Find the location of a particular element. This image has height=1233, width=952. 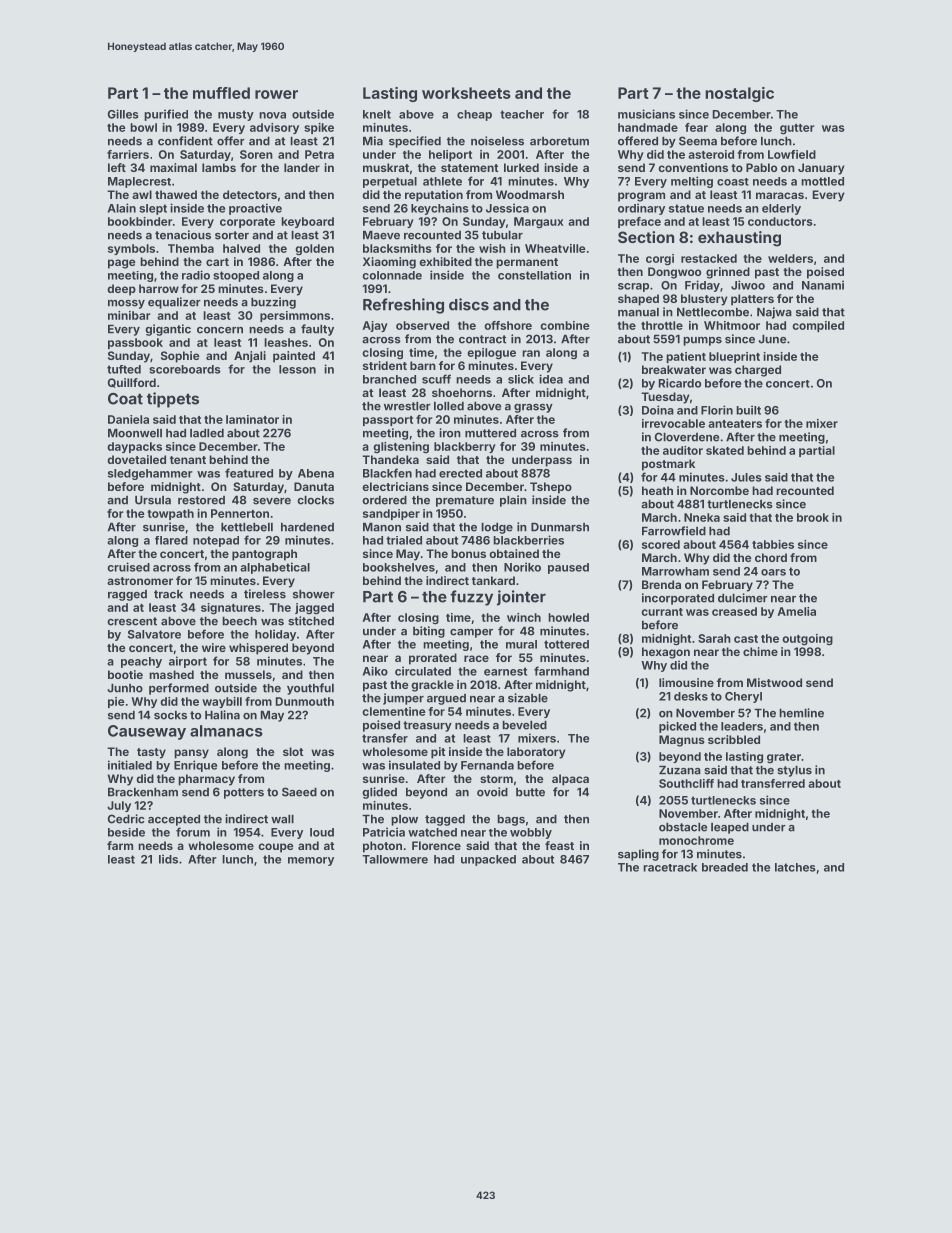

wall is located at coordinates (282, 819).
